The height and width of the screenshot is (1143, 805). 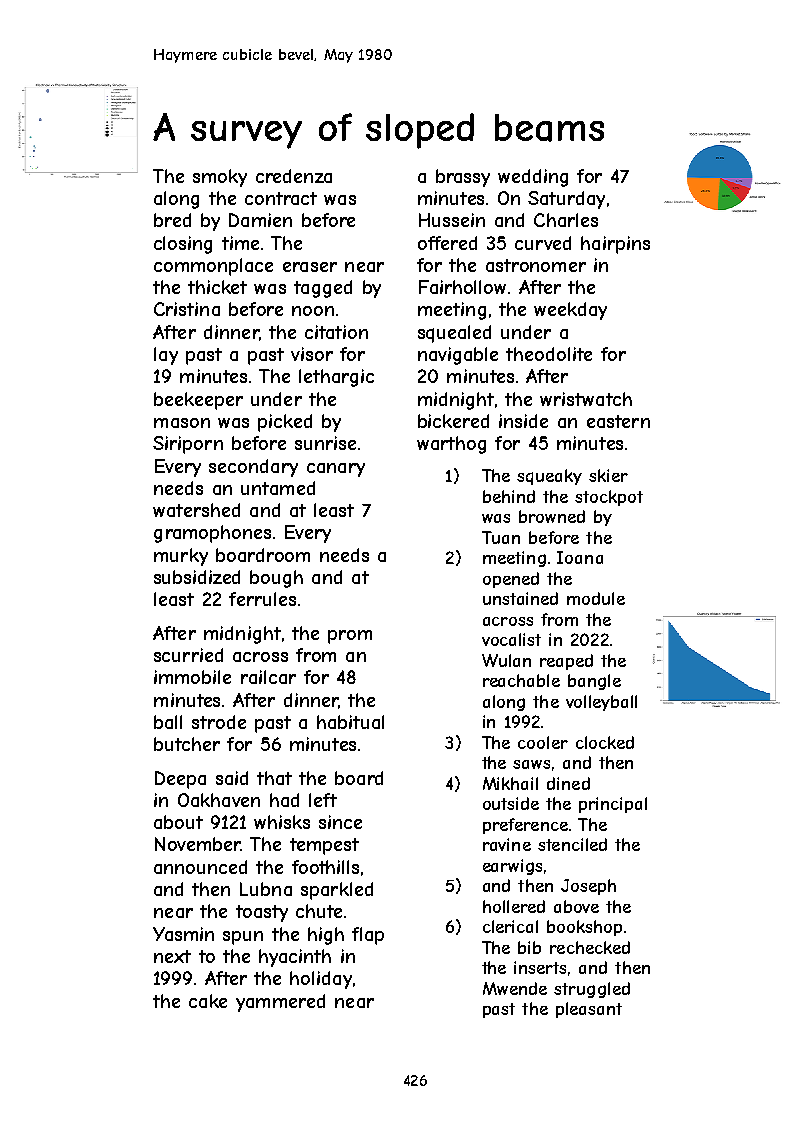 What do you see at coordinates (350, 637) in the screenshot?
I see `prom` at bounding box center [350, 637].
